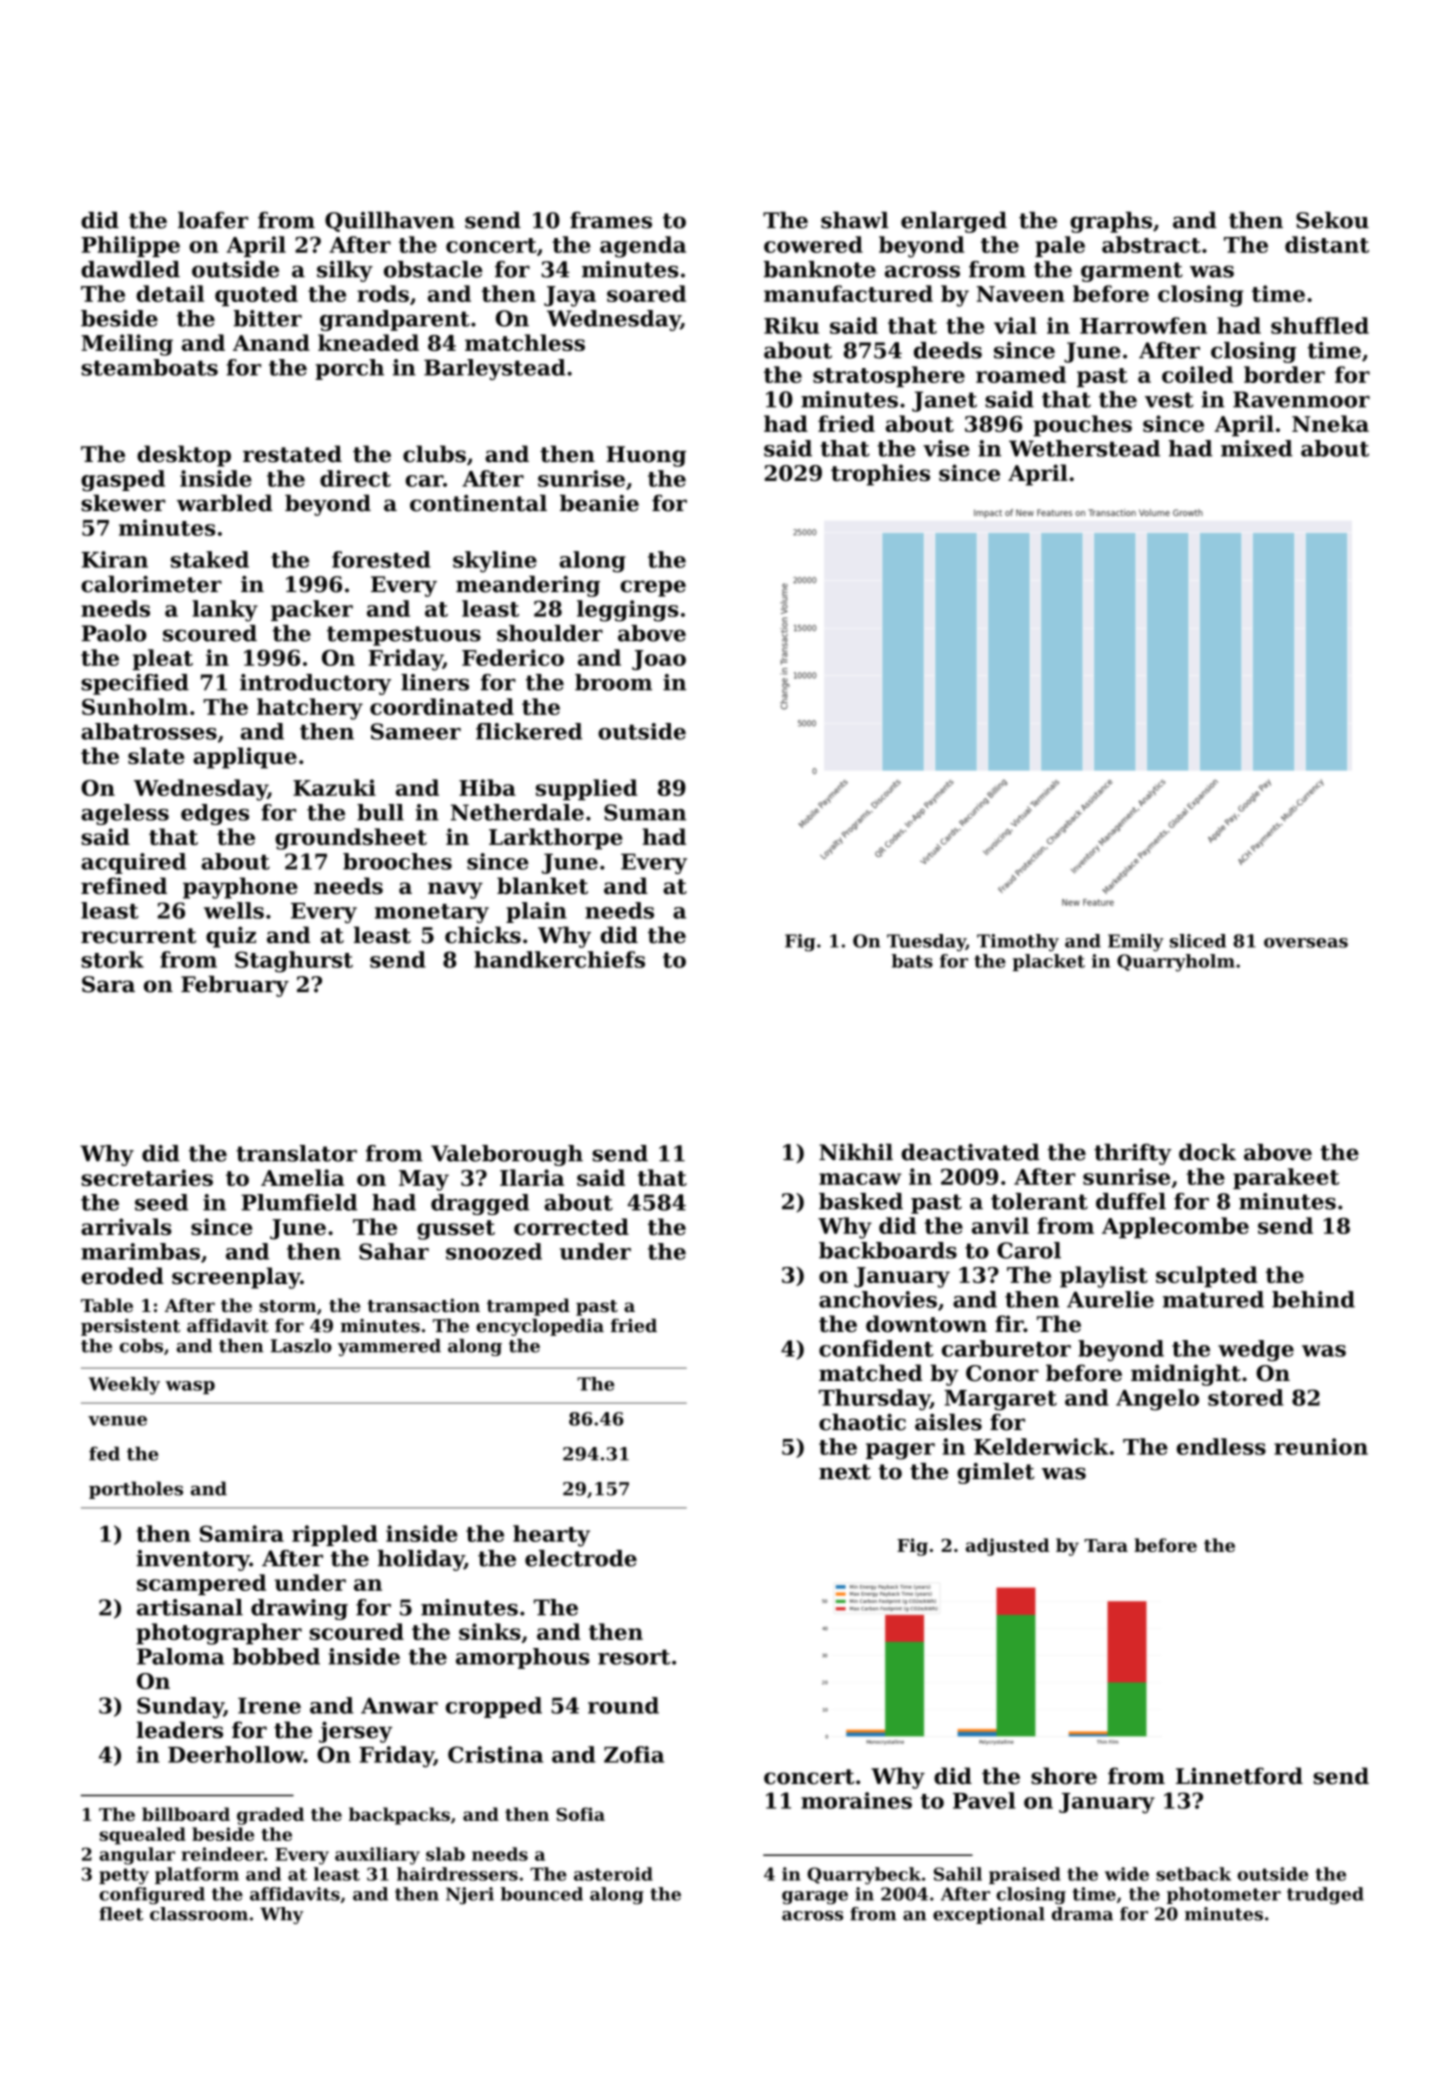  Describe the element at coordinates (889, 376) in the image. I see `stratosphere` at that location.
